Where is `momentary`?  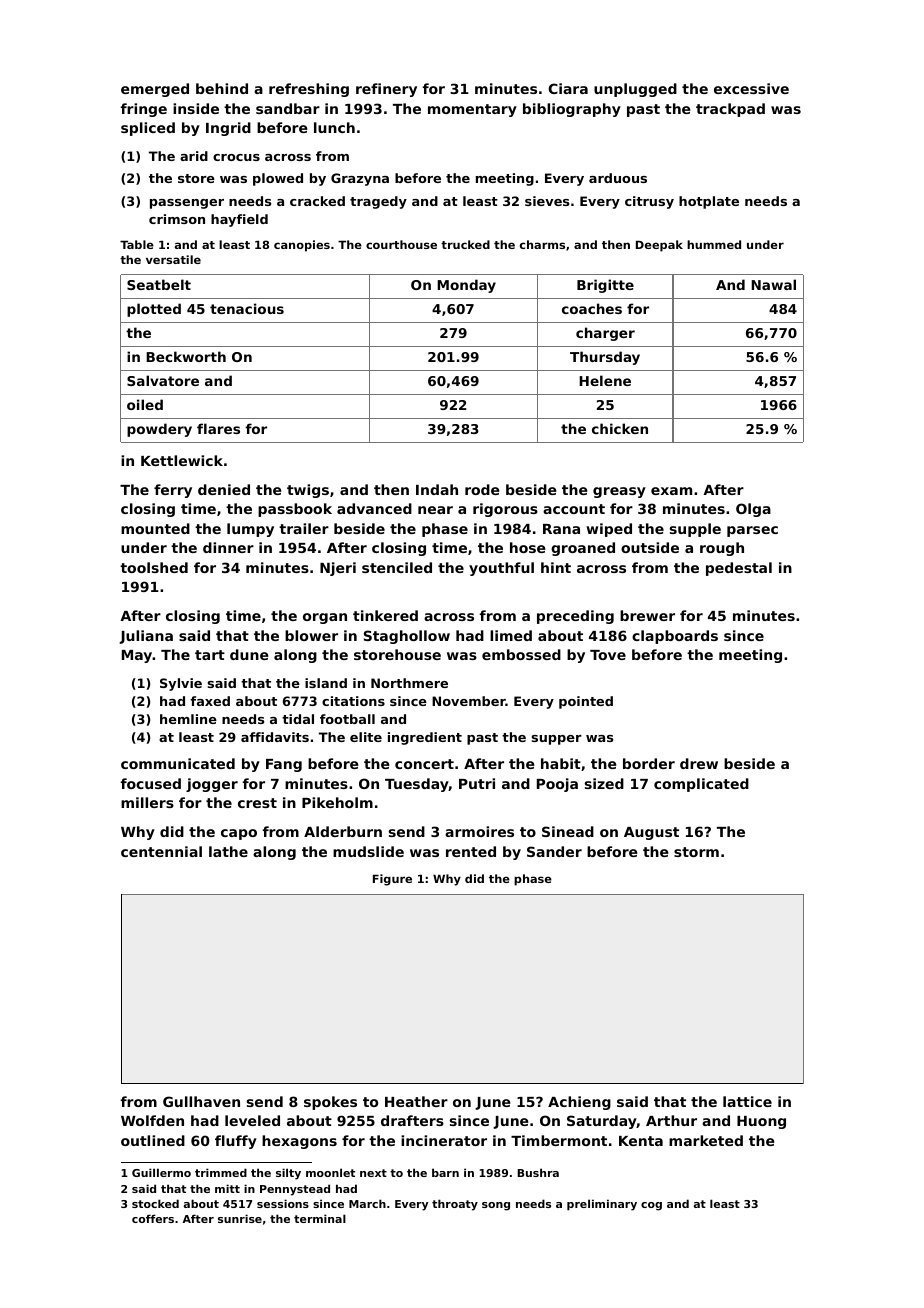
momentary is located at coordinates (472, 110).
